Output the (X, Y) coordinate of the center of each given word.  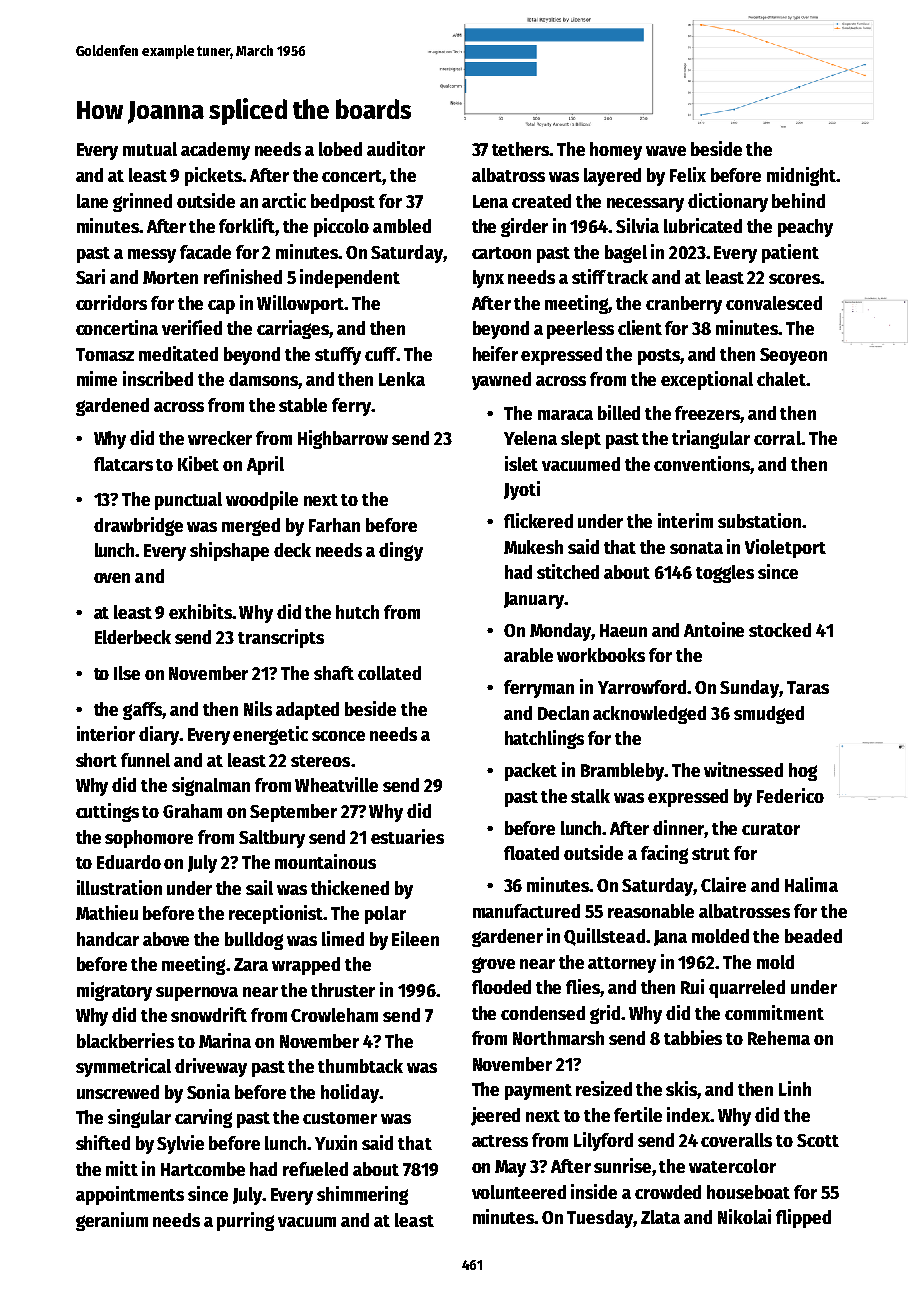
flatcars (123, 464)
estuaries (407, 836)
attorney (622, 965)
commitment (774, 1012)
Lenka (402, 379)
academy (215, 151)
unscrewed (118, 1092)
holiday (350, 1093)
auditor (396, 148)
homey (616, 151)
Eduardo (129, 862)
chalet (781, 379)
